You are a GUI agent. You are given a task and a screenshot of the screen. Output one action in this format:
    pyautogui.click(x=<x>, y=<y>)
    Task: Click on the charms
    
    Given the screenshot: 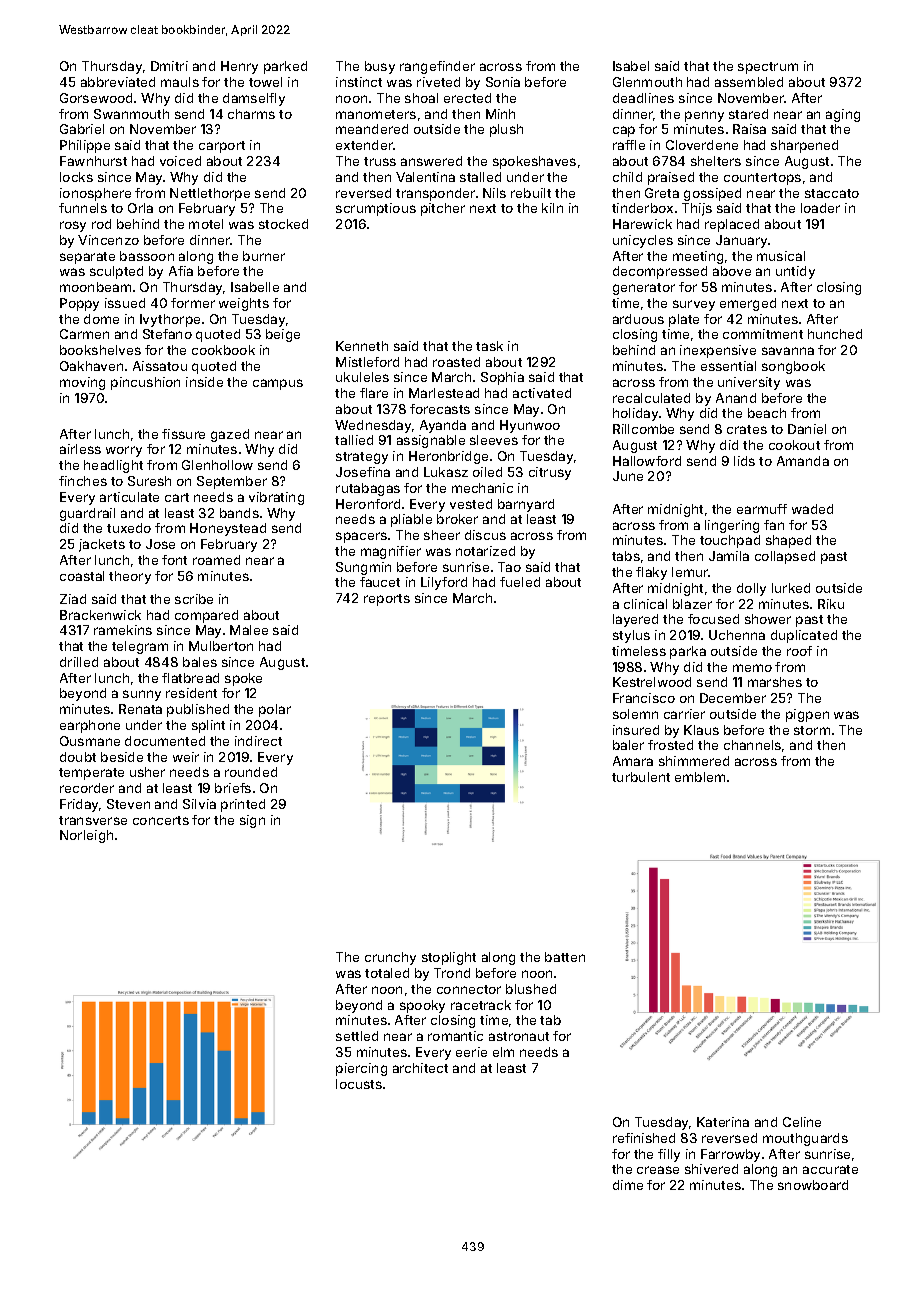 What is the action you would take?
    pyautogui.click(x=251, y=114)
